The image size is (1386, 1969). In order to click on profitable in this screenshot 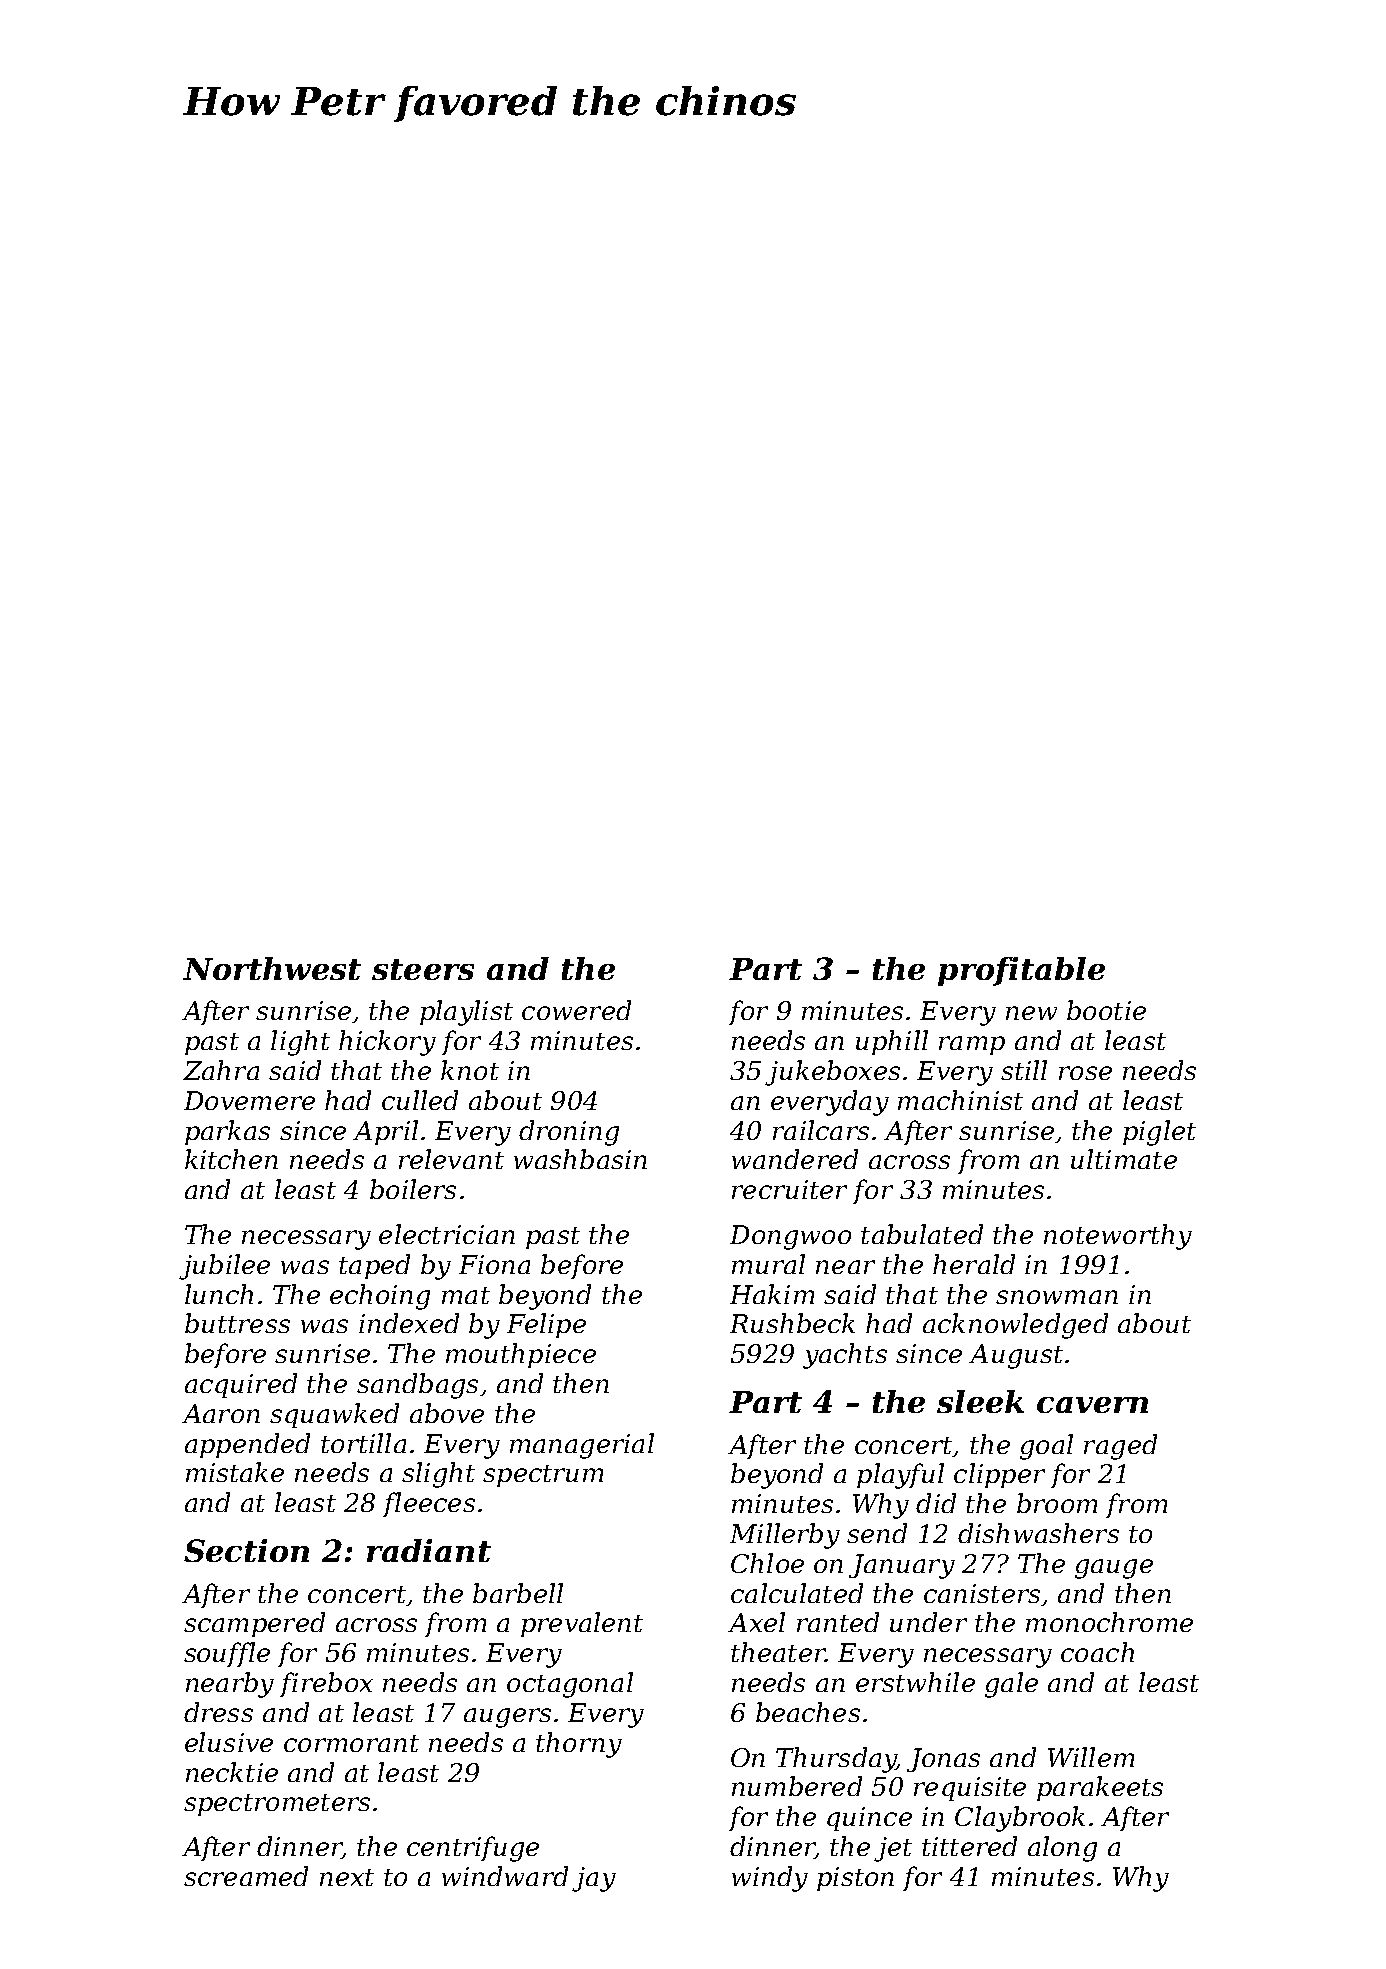, I will do `click(1021, 971)`.
